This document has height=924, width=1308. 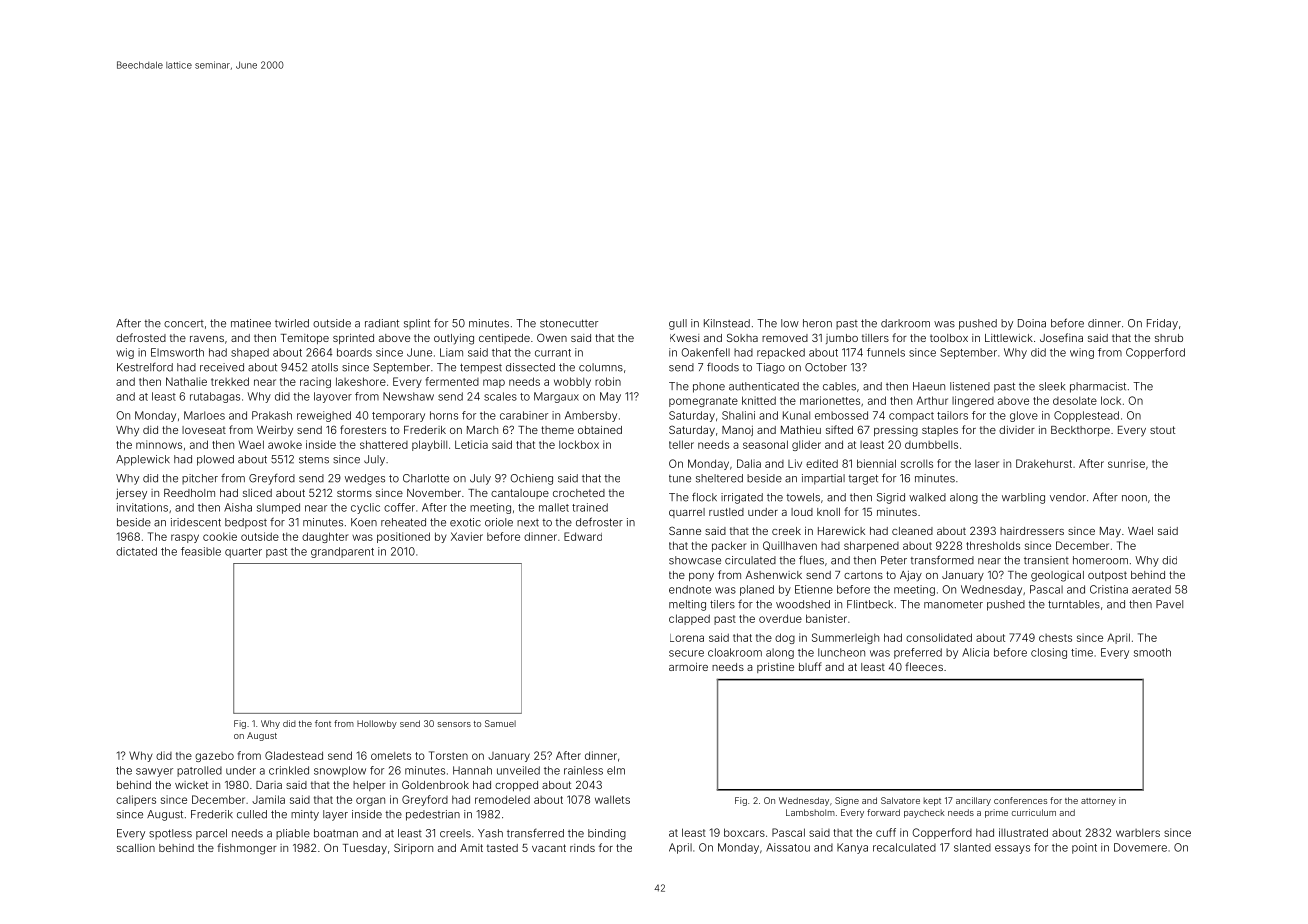 What do you see at coordinates (145, 367) in the document?
I see `Kestrelford` at bounding box center [145, 367].
